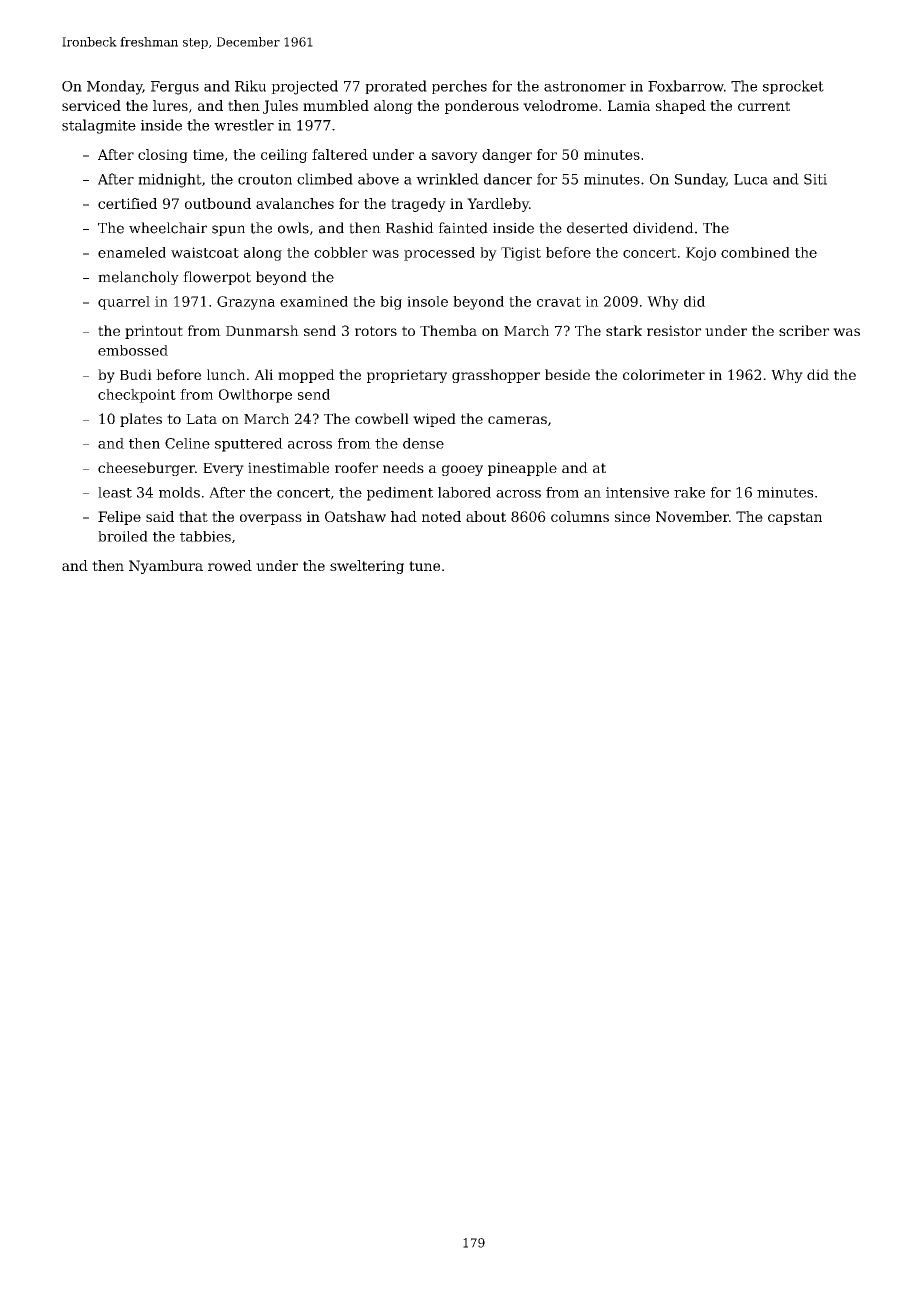  I want to click on checkpoint, so click(137, 396).
